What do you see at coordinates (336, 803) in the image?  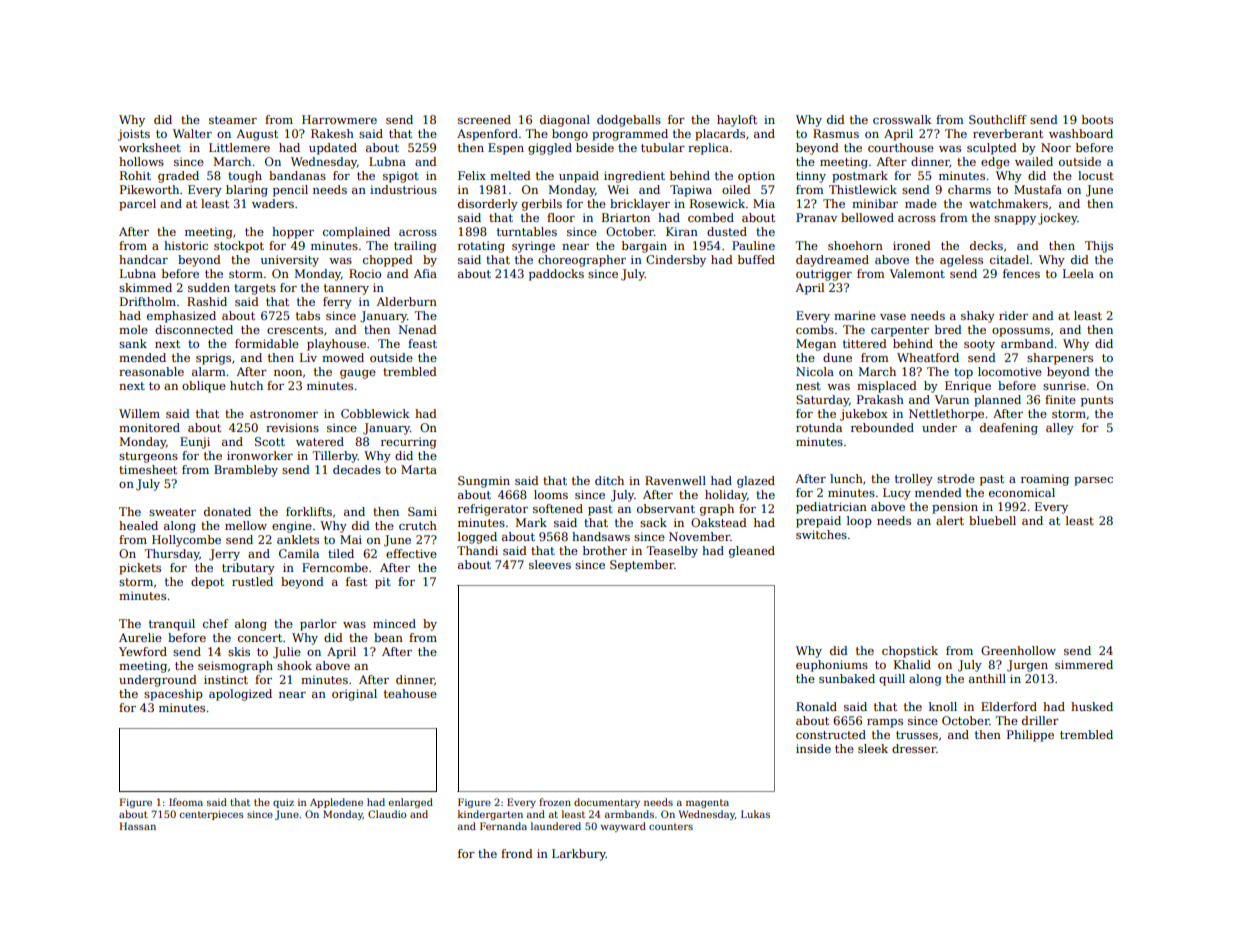 I see `Appledene` at bounding box center [336, 803].
